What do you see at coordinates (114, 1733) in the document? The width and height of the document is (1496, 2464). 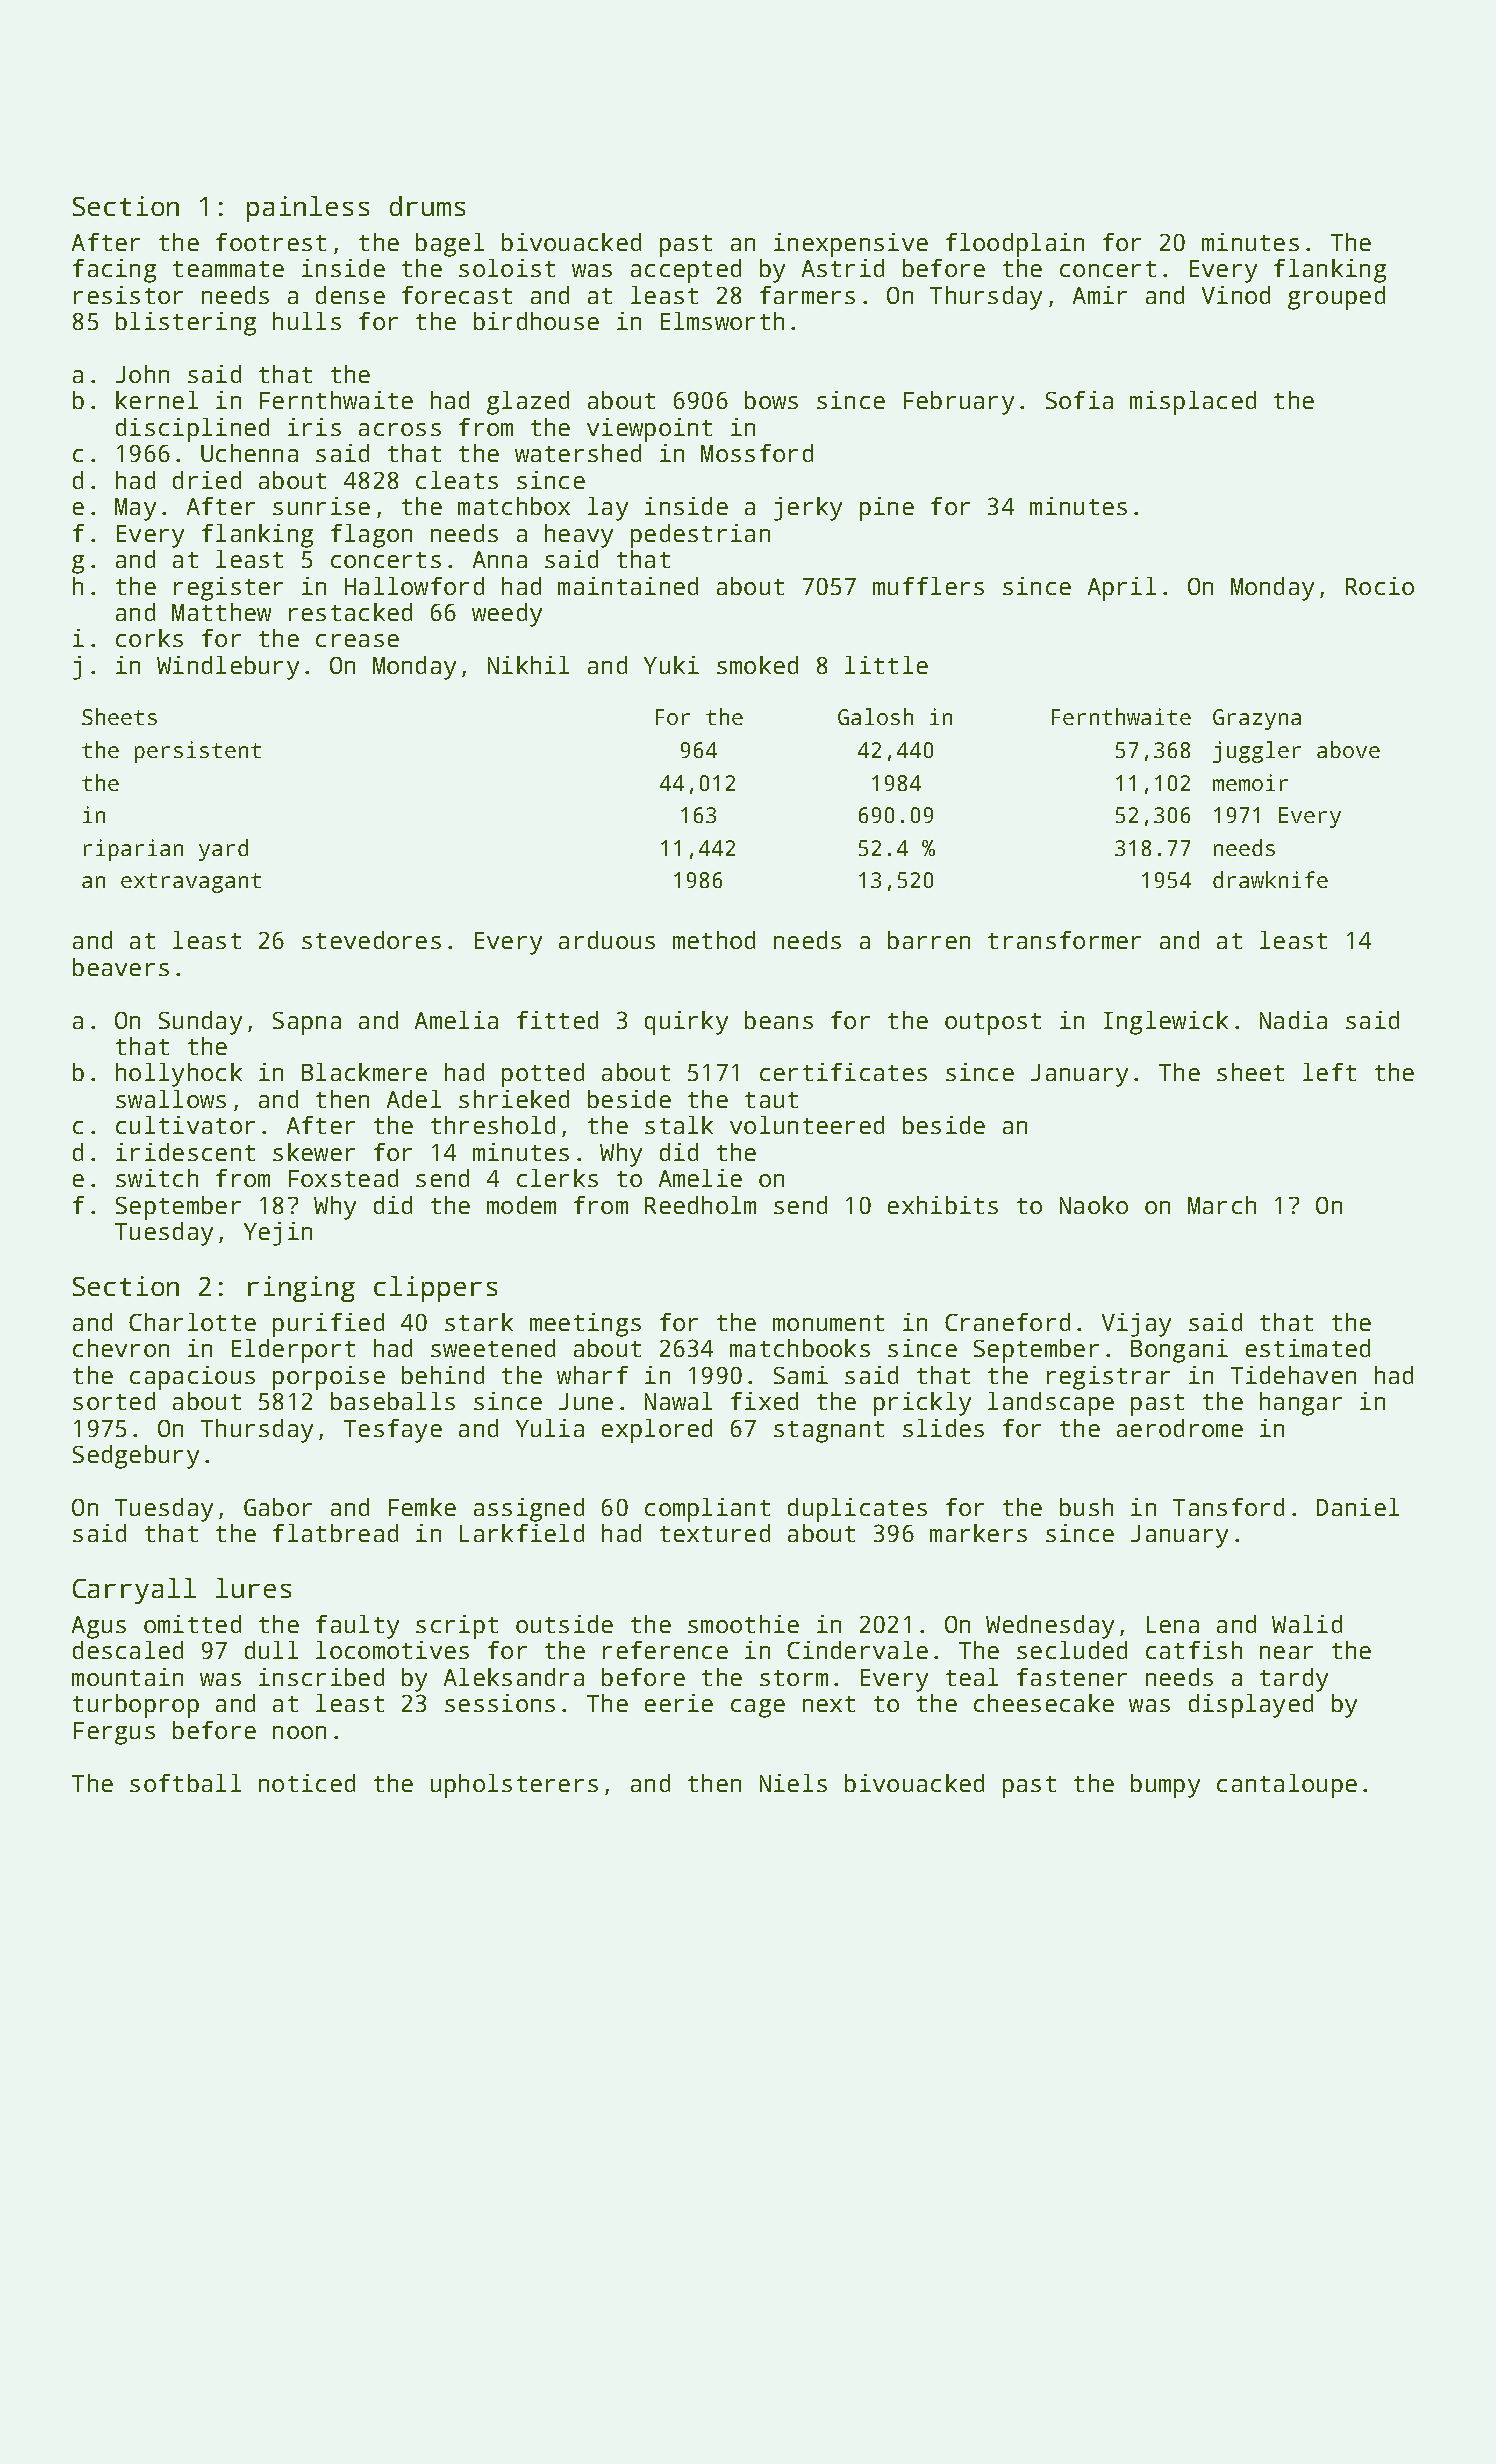 I see `Fergus` at bounding box center [114, 1733].
